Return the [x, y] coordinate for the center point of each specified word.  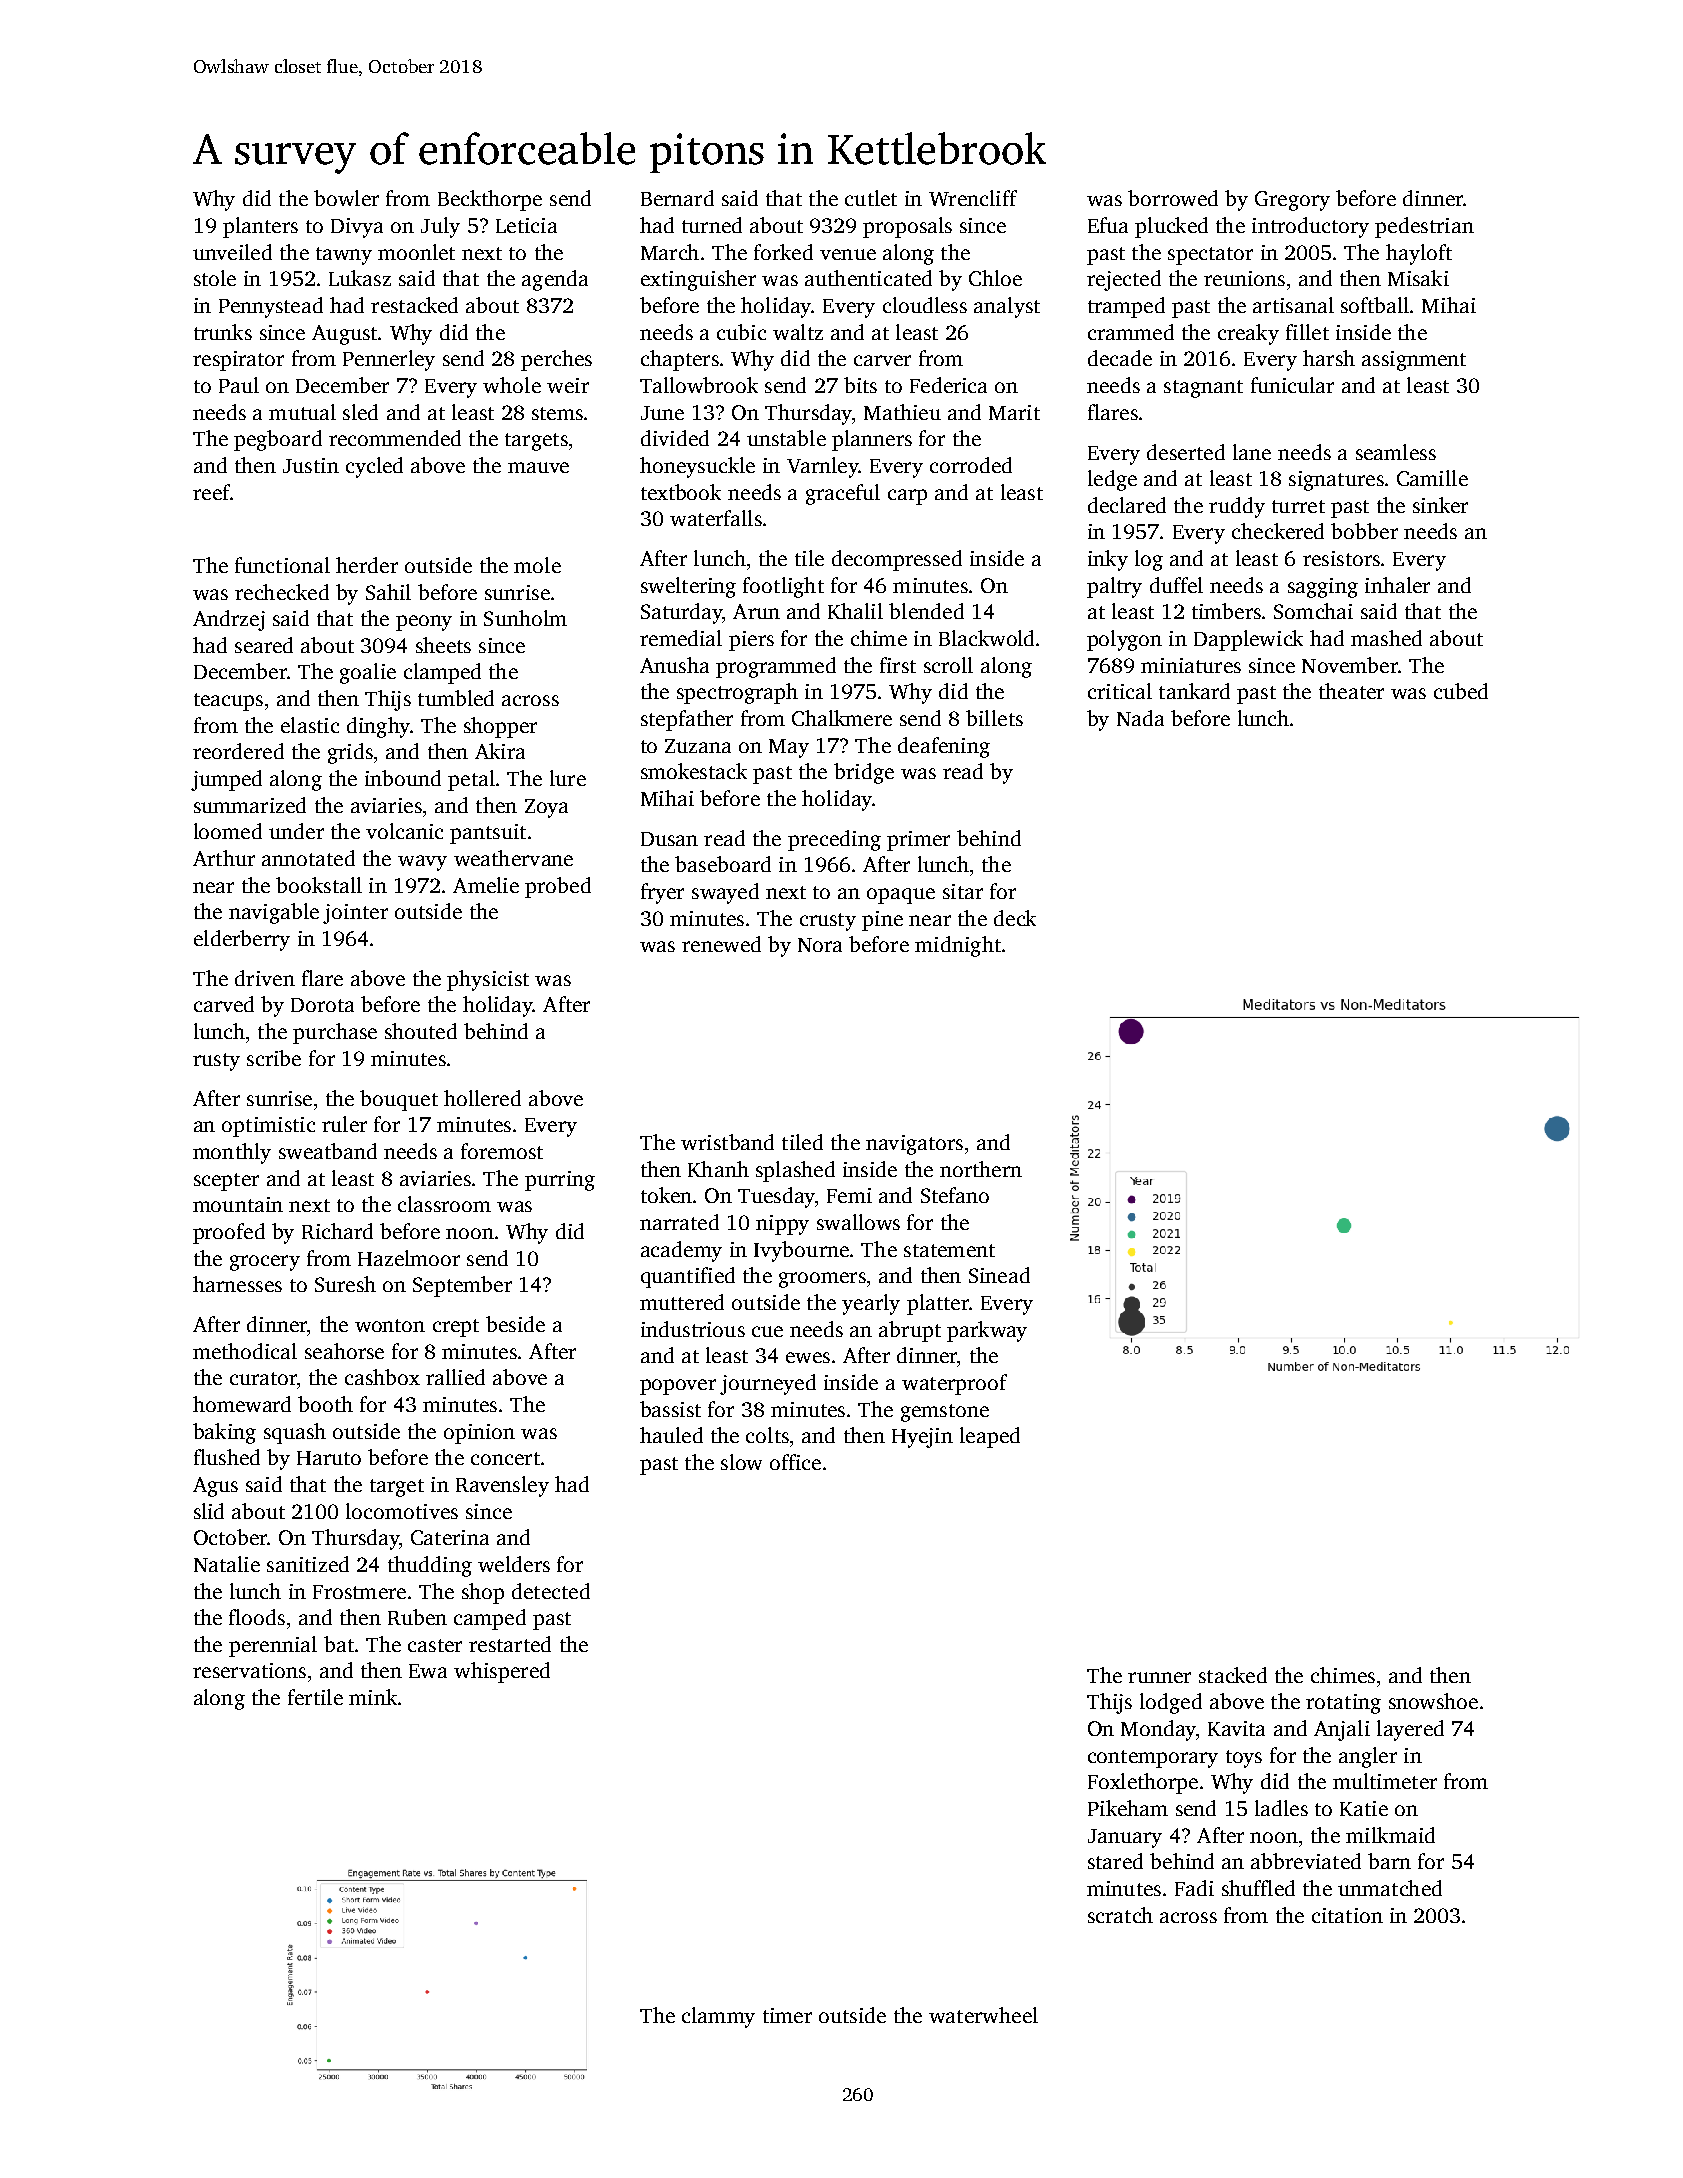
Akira [500, 751]
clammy [718, 2017]
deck [1015, 918]
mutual [302, 412]
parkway [987, 1331]
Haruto [329, 1458]
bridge [864, 773]
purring [560, 1181]
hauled [671, 1435]
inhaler [1397, 585]
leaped [990, 1437]
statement [949, 1250]
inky [1108, 560]
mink [373, 1697]
